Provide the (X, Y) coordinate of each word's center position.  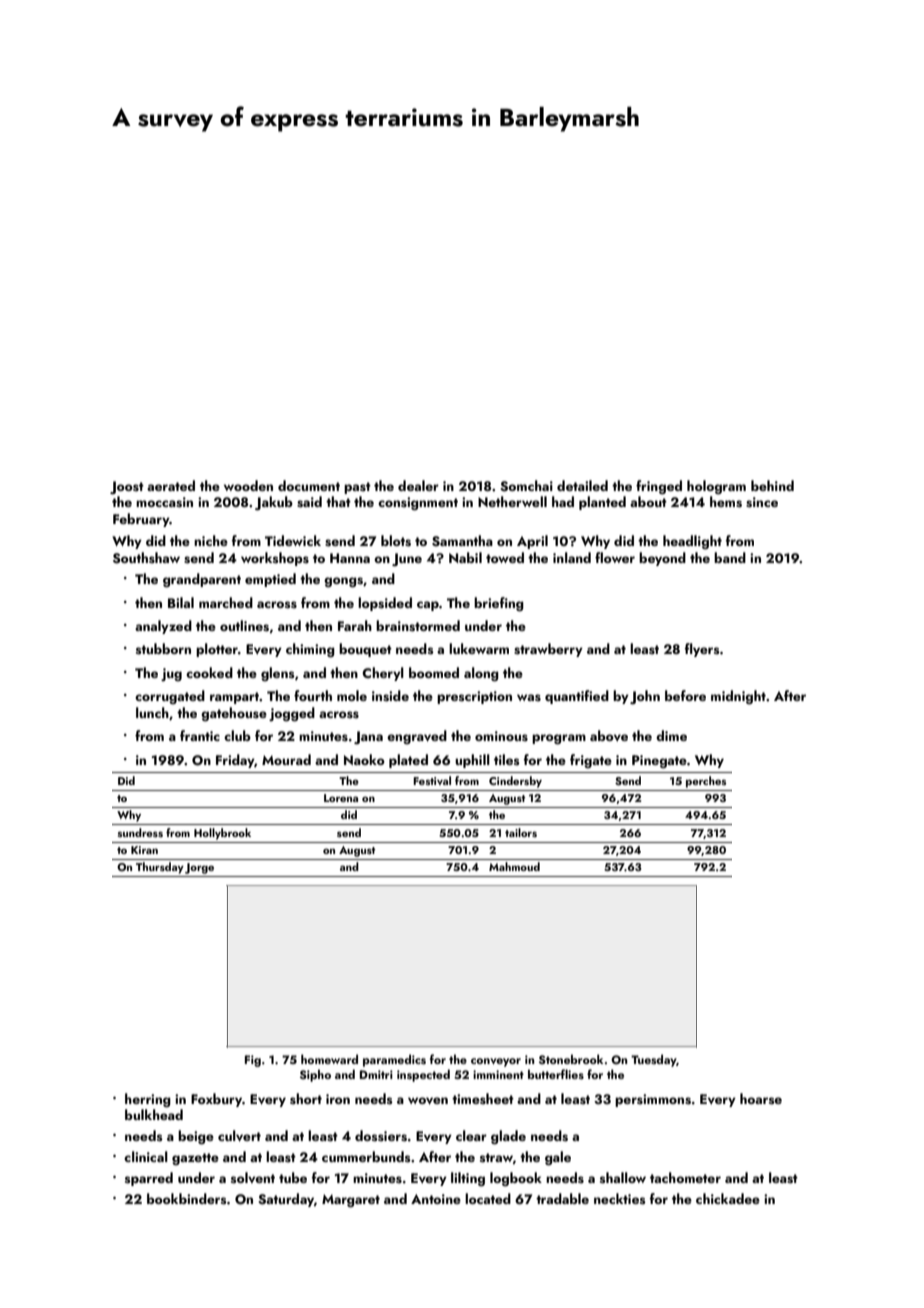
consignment (418, 504)
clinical (146, 1156)
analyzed (163, 627)
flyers (702, 650)
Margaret (351, 1201)
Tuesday (654, 1060)
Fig (253, 1061)
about (648, 501)
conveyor (496, 1062)
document (309, 485)
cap (428, 606)
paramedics (394, 1060)
